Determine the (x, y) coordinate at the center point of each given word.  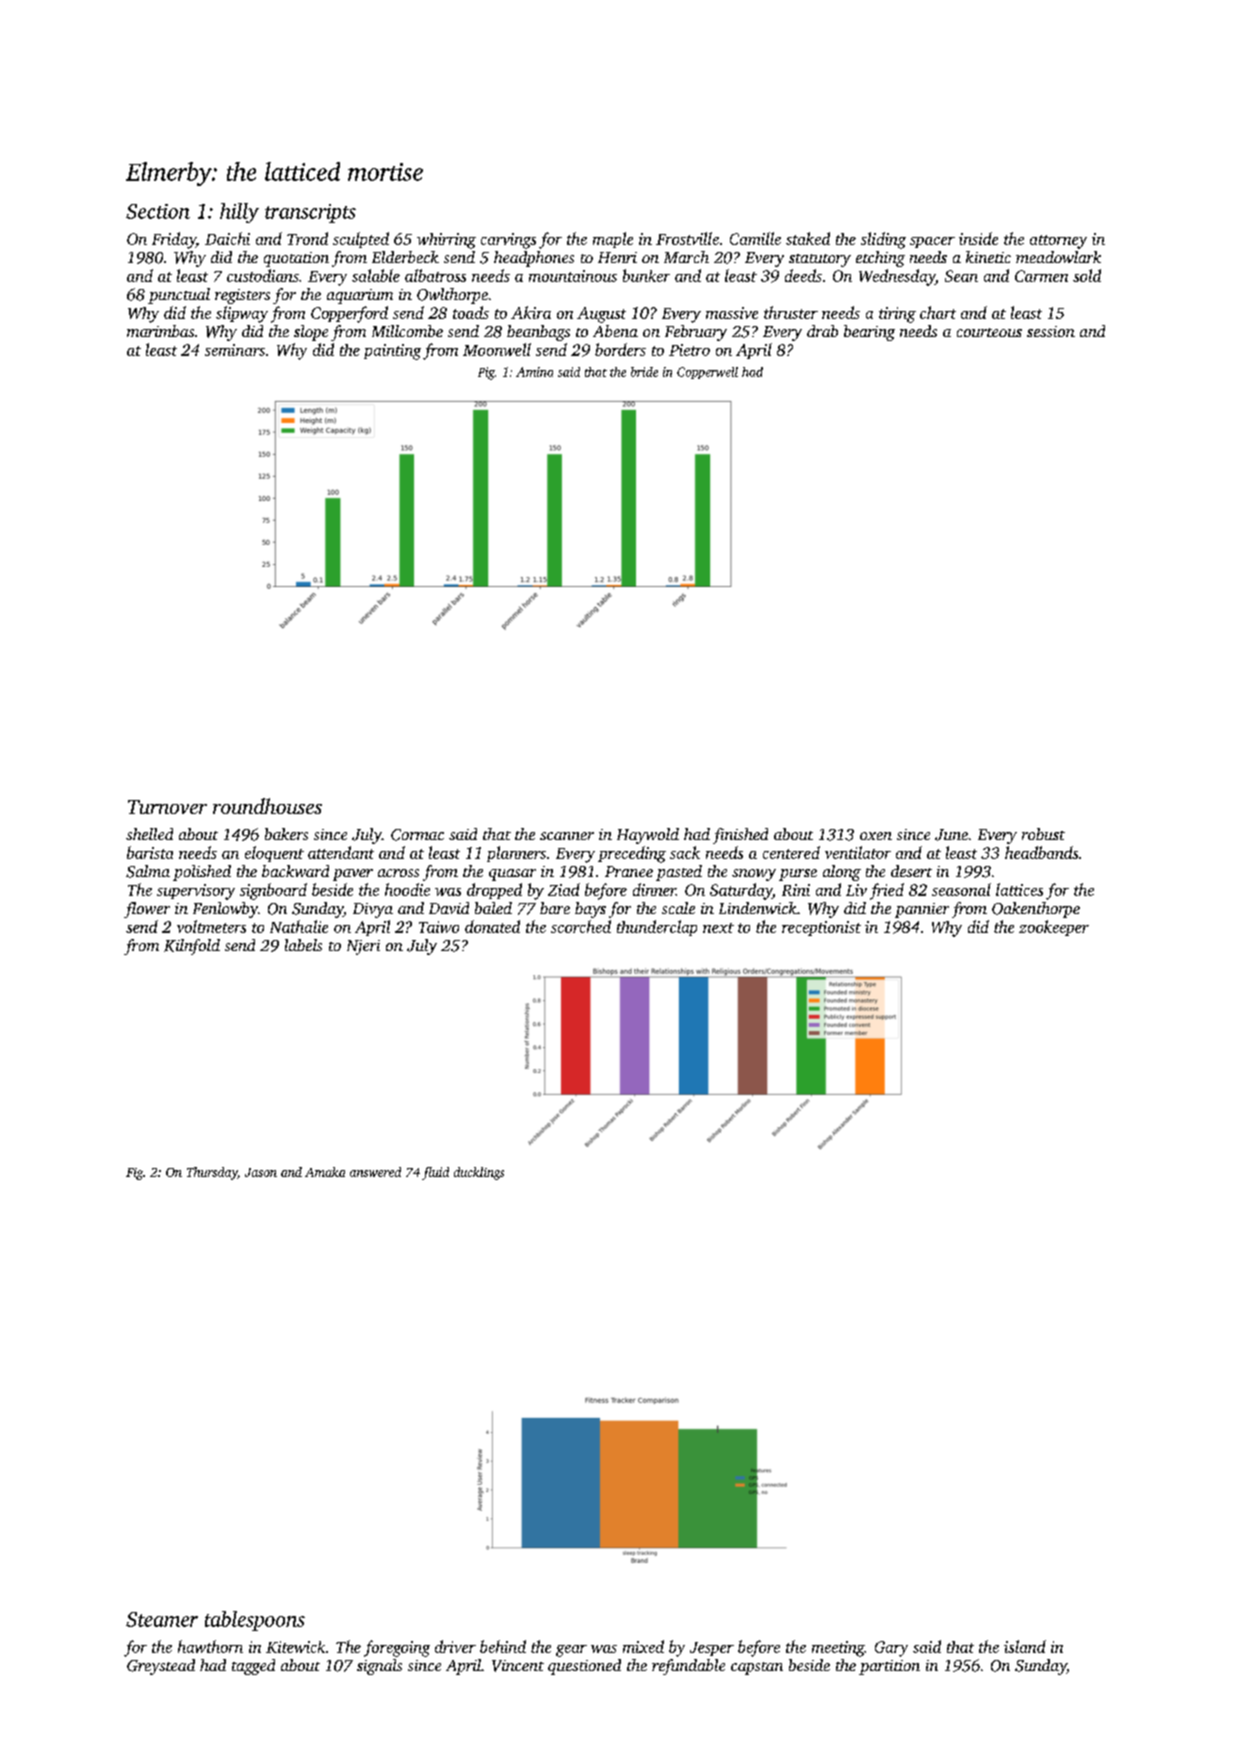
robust (1043, 834)
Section (158, 211)
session (1051, 331)
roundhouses (267, 806)
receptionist (821, 928)
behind (503, 1646)
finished (740, 836)
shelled (149, 834)
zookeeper (1054, 928)
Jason (261, 1172)
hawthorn (210, 1646)
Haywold (648, 836)
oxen (876, 836)
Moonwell (497, 349)
